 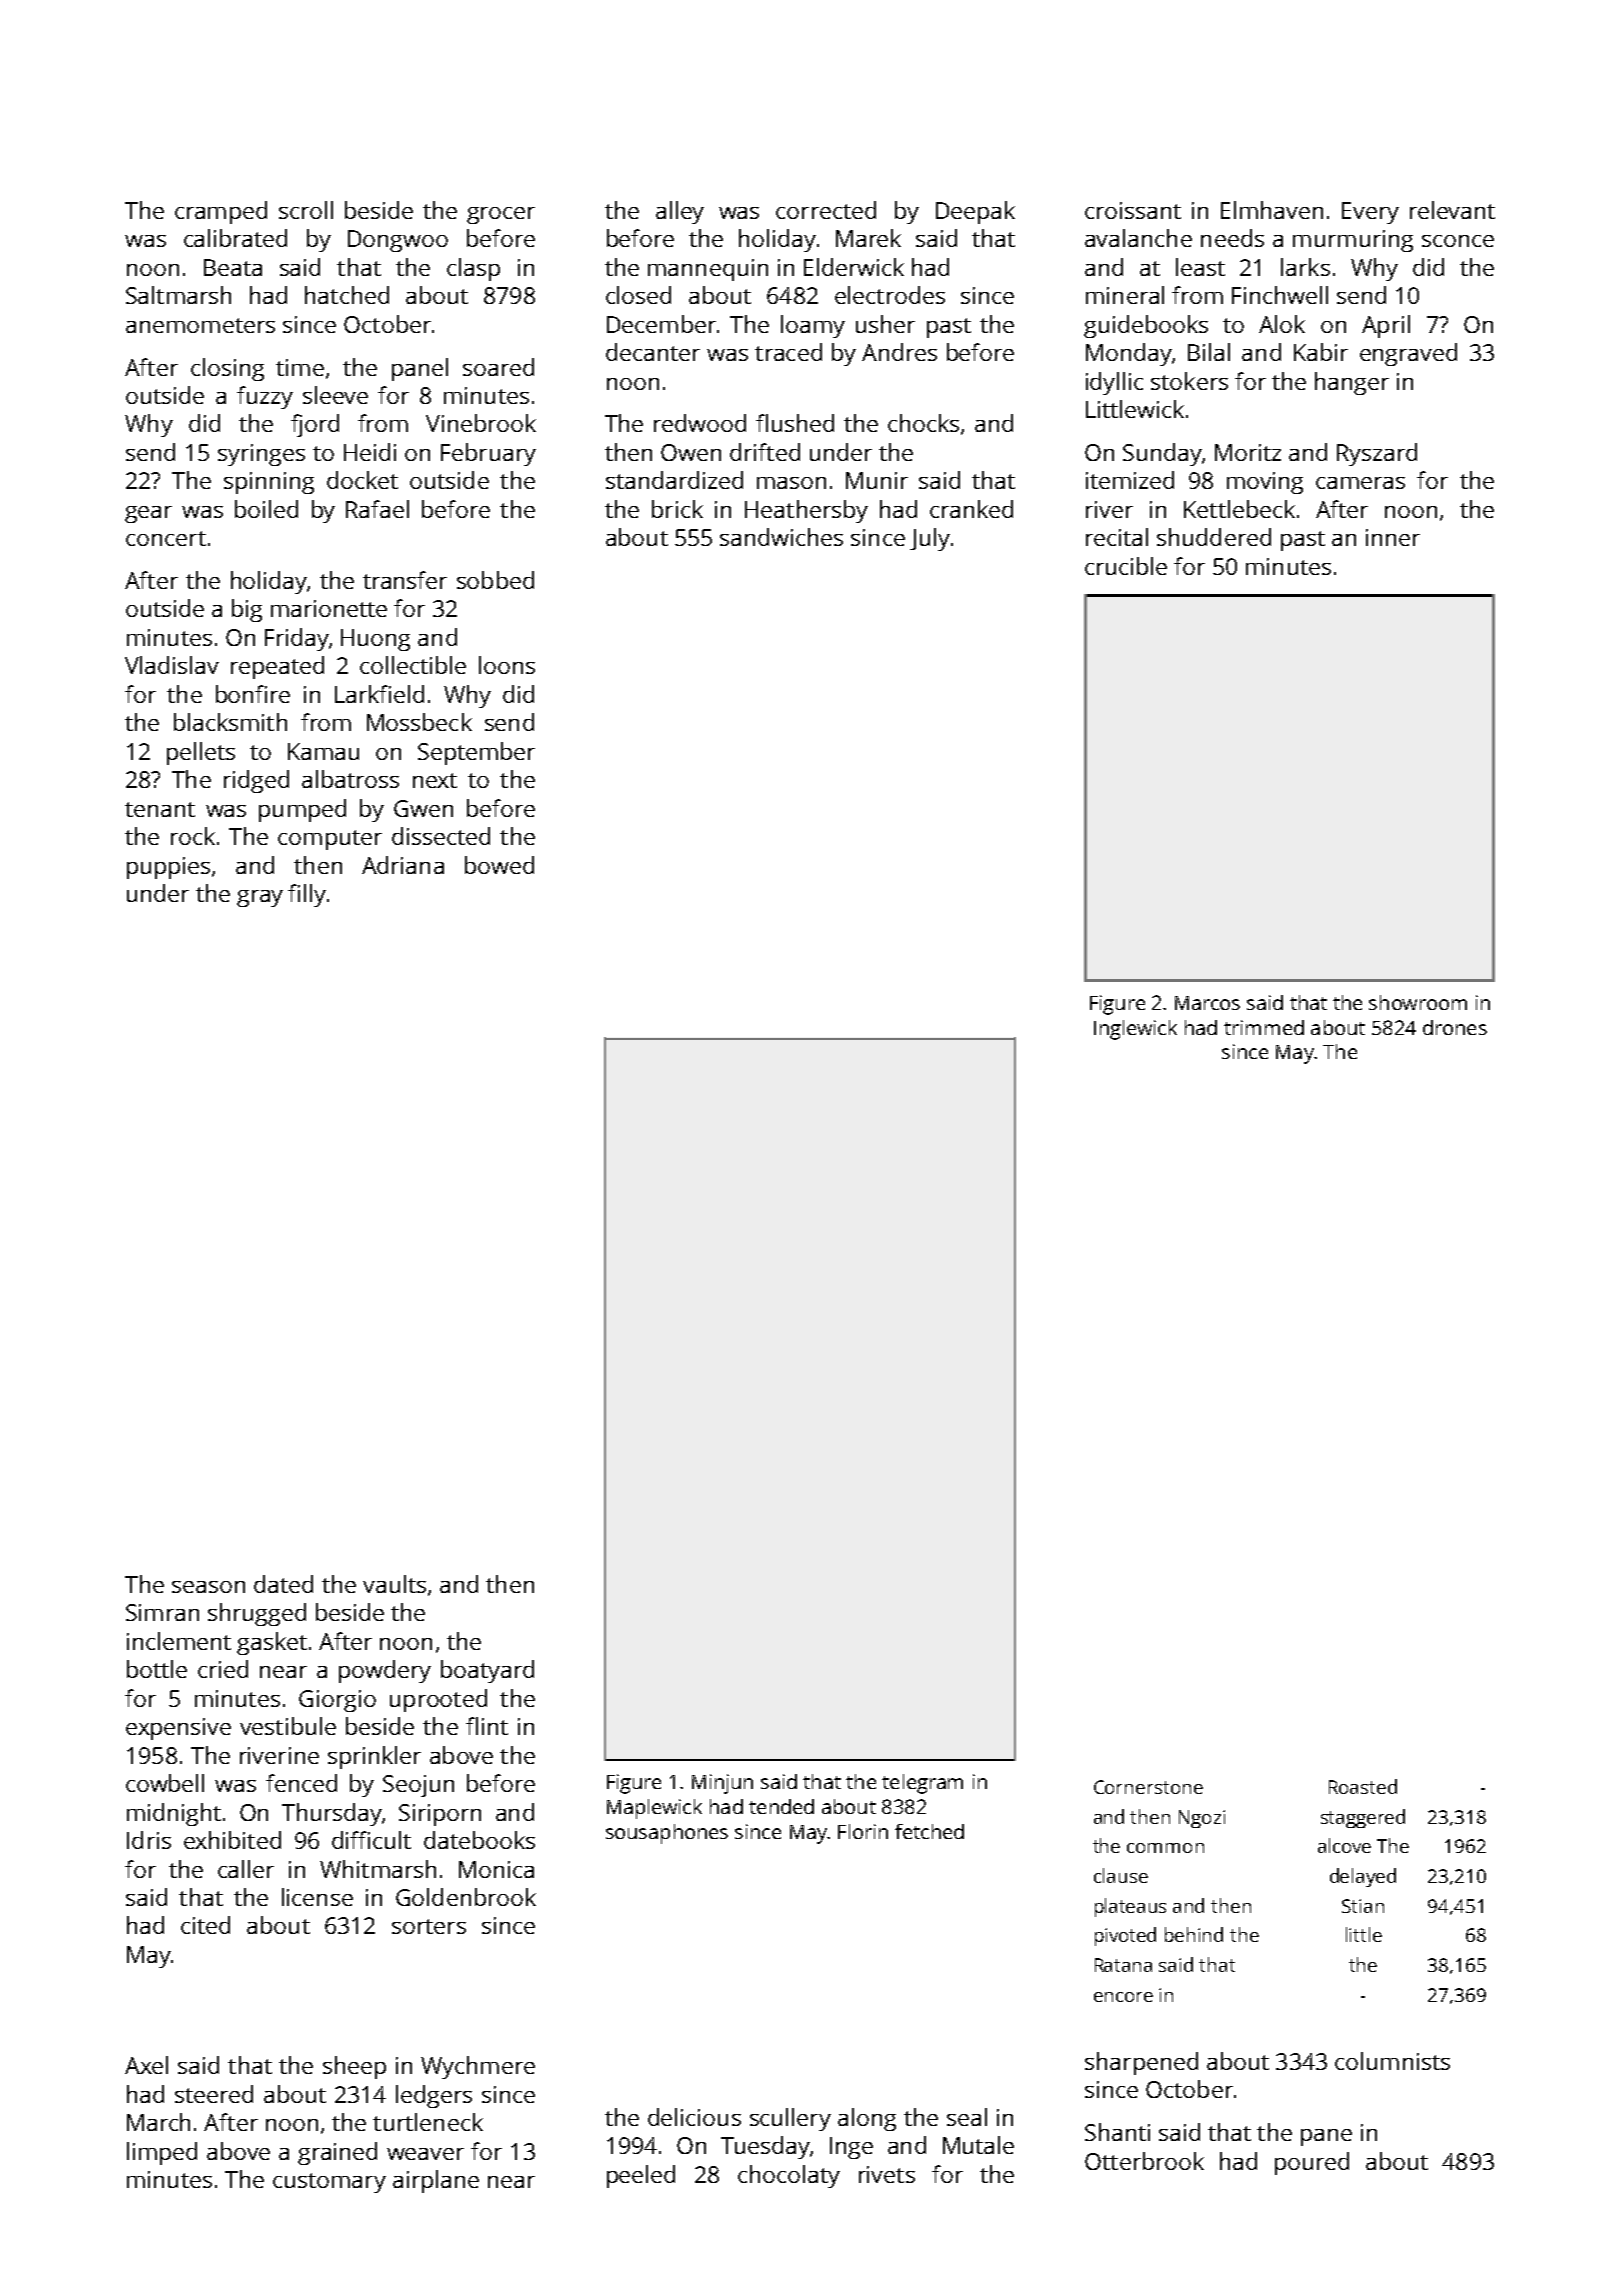 What do you see at coordinates (378, 1869) in the image?
I see `Whitmarsh` at bounding box center [378, 1869].
